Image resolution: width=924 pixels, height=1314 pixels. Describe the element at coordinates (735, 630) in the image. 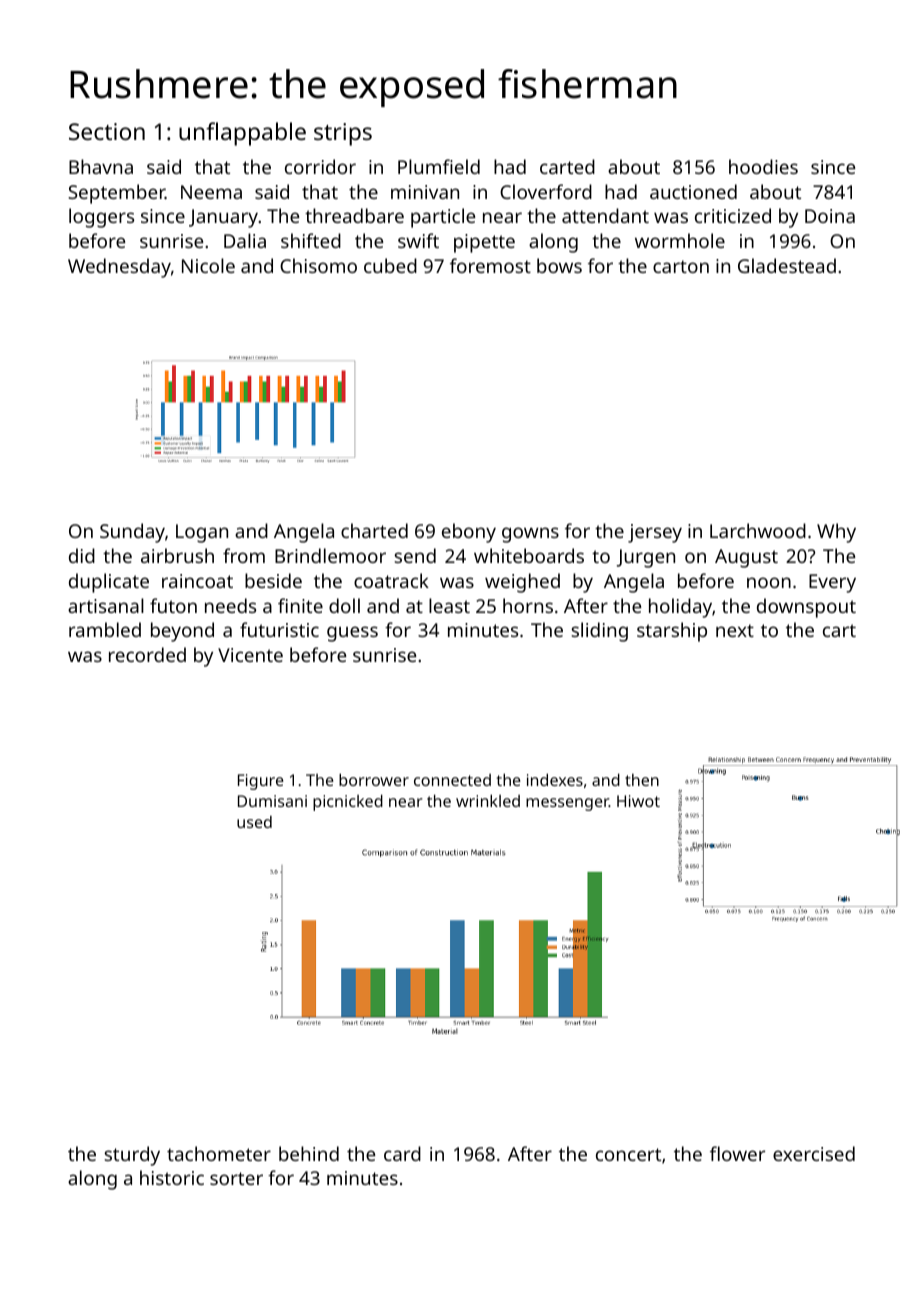

I see `next` at that location.
